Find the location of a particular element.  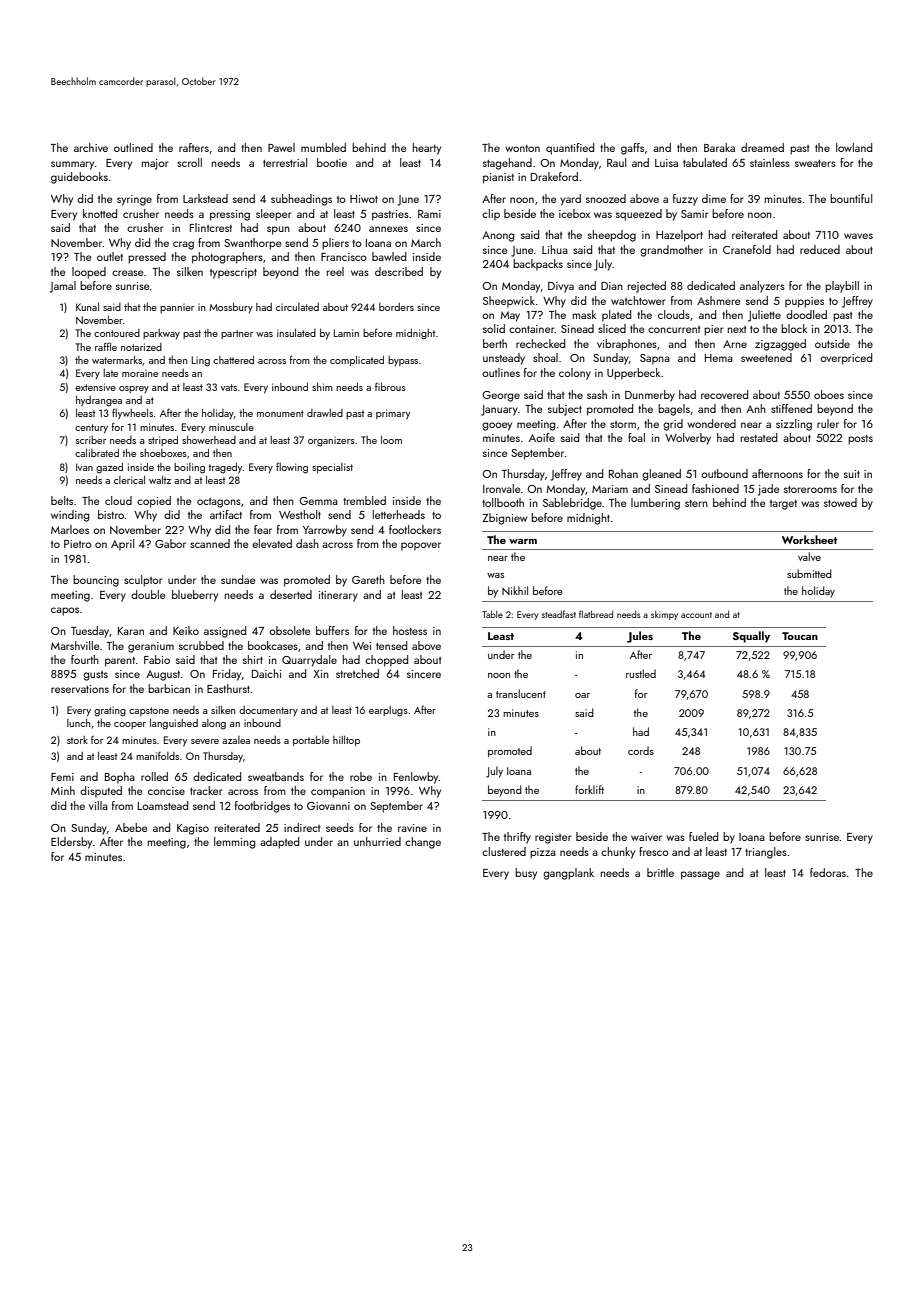

Pawel is located at coordinates (281, 147).
